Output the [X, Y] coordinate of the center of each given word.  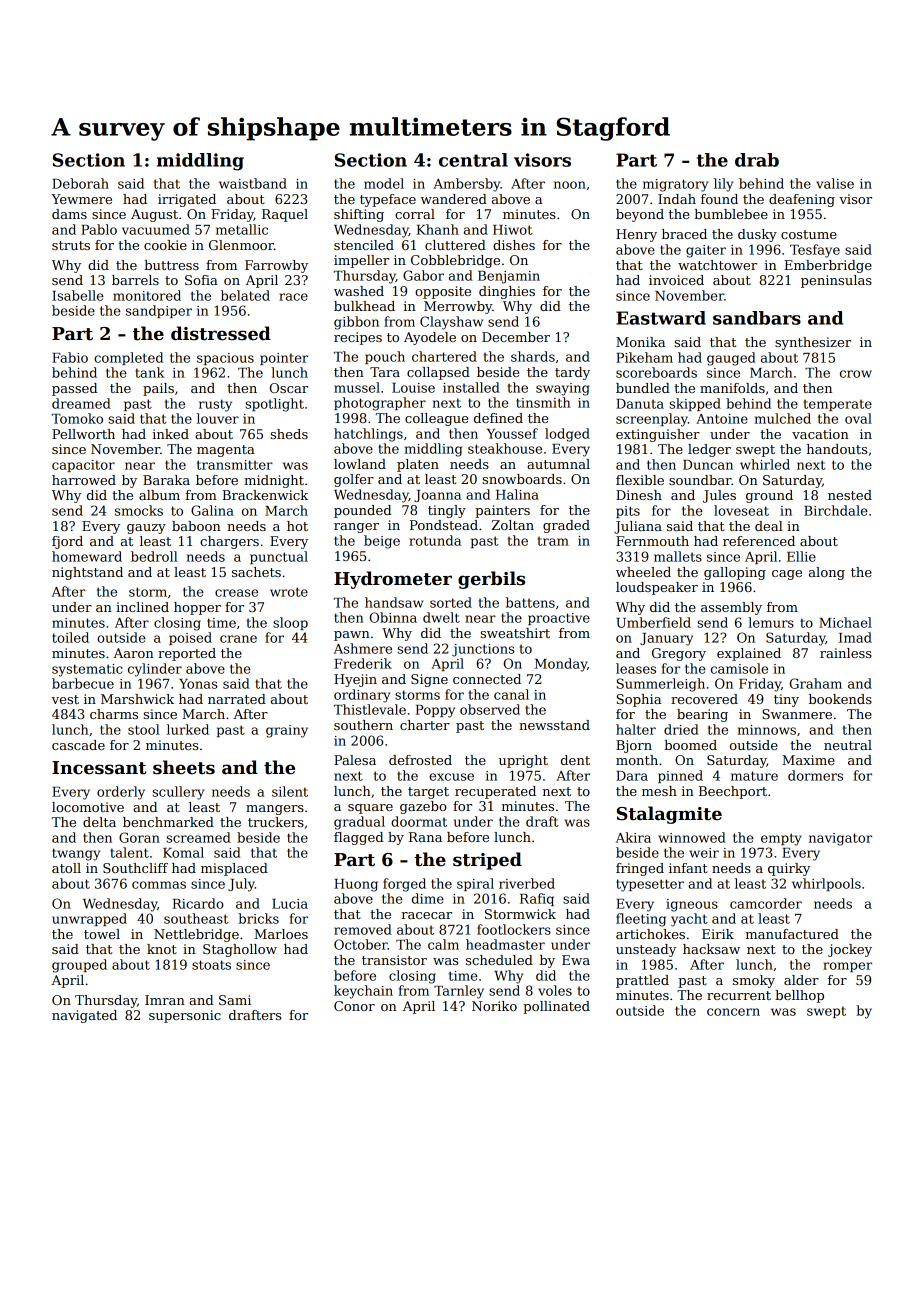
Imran [165, 1000]
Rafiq [537, 899]
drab [757, 160]
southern [363, 725]
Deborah [80, 183]
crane [238, 639]
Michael [845, 622]
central [473, 160]
